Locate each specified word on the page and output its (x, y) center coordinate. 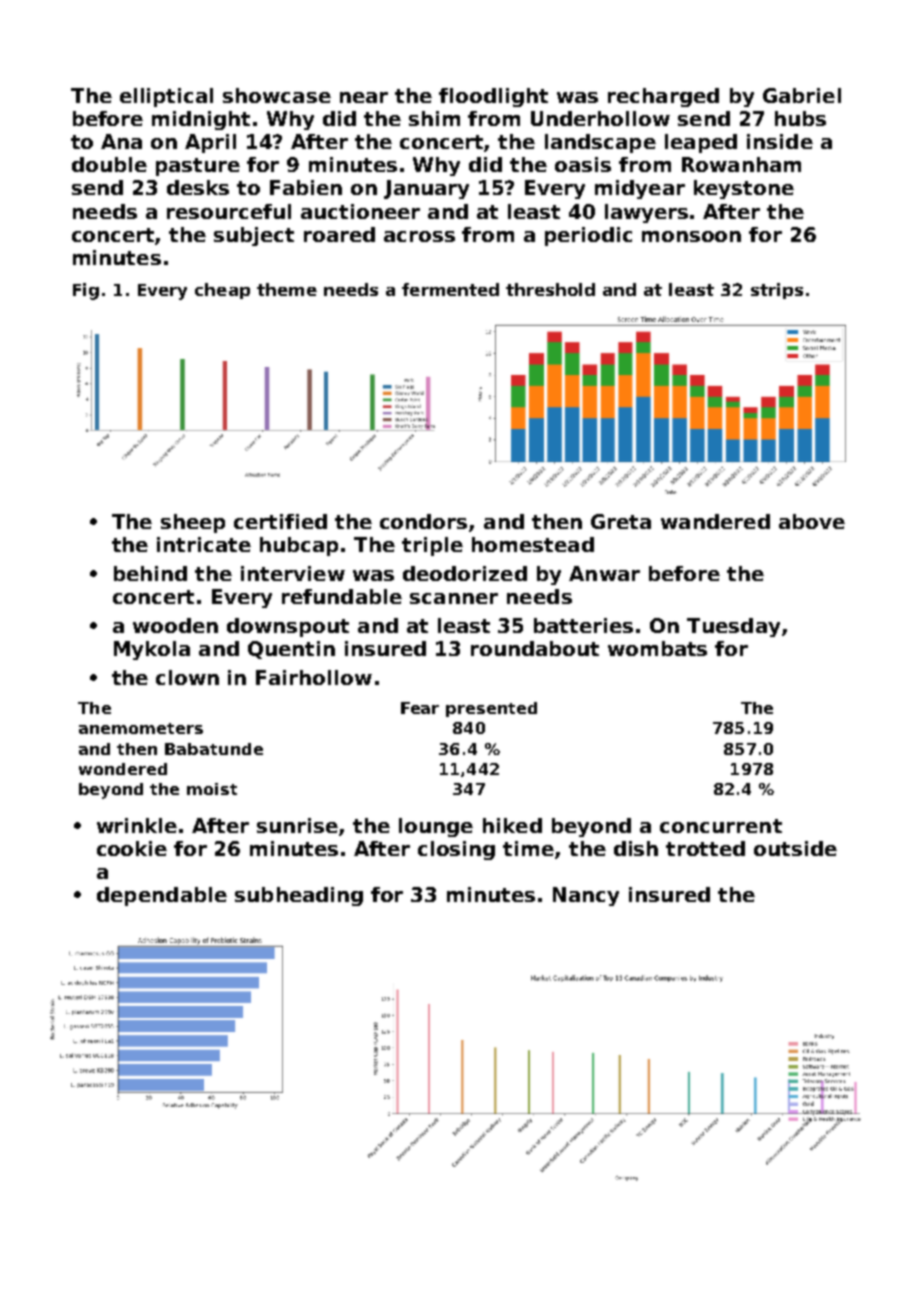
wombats (657, 648)
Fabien (306, 187)
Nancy (586, 896)
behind (150, 573)
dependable (162, 896)
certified (280, 521)
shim (434, 118)
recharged (663, 97)
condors (423, 521)
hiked (512, 825)
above (812, 521)
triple (432, 546)
